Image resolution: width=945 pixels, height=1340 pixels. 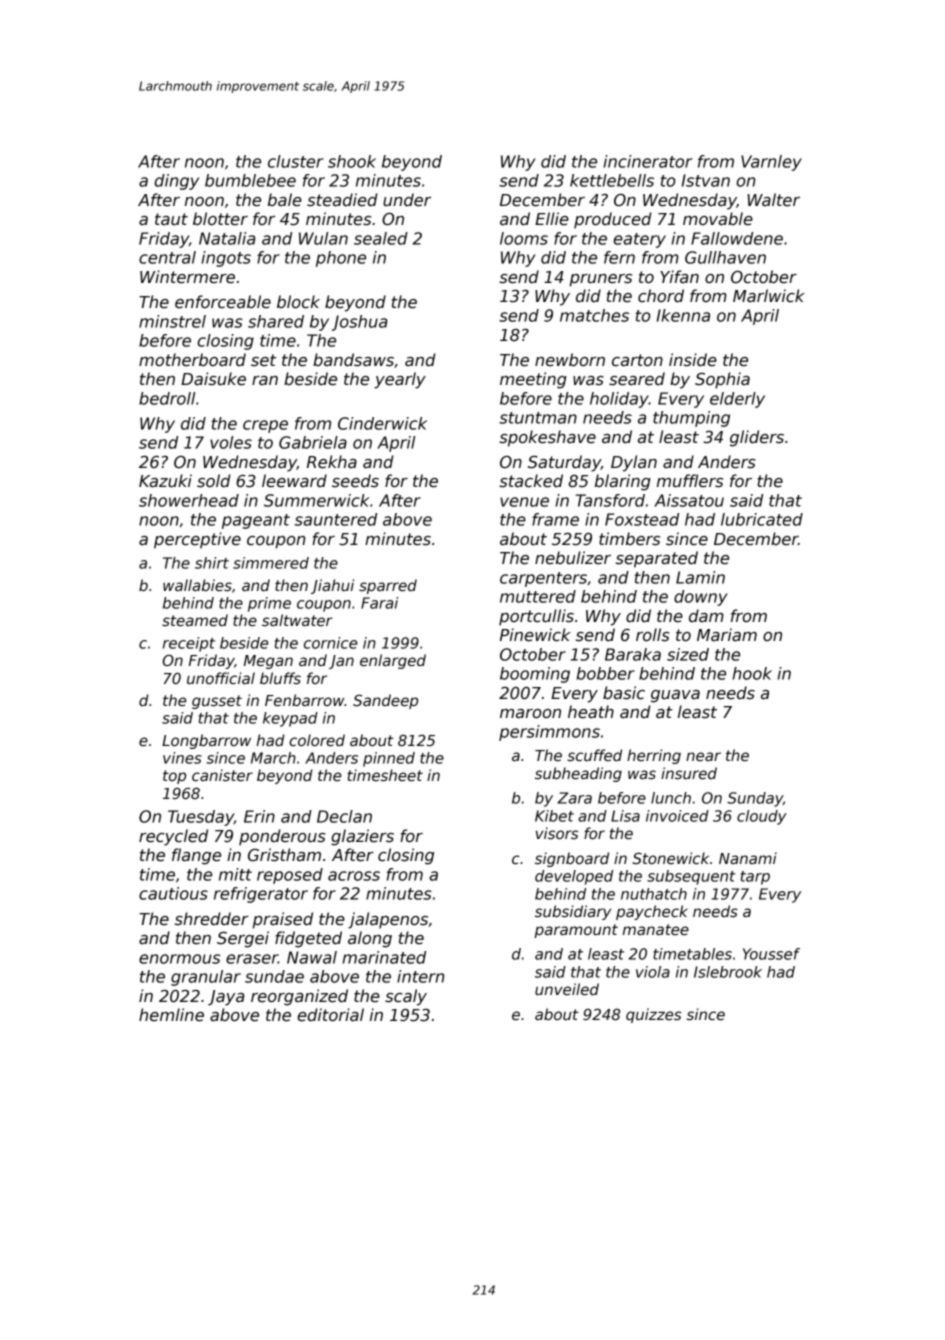 I want to click on bedroll, so click(x=167, y=398).
